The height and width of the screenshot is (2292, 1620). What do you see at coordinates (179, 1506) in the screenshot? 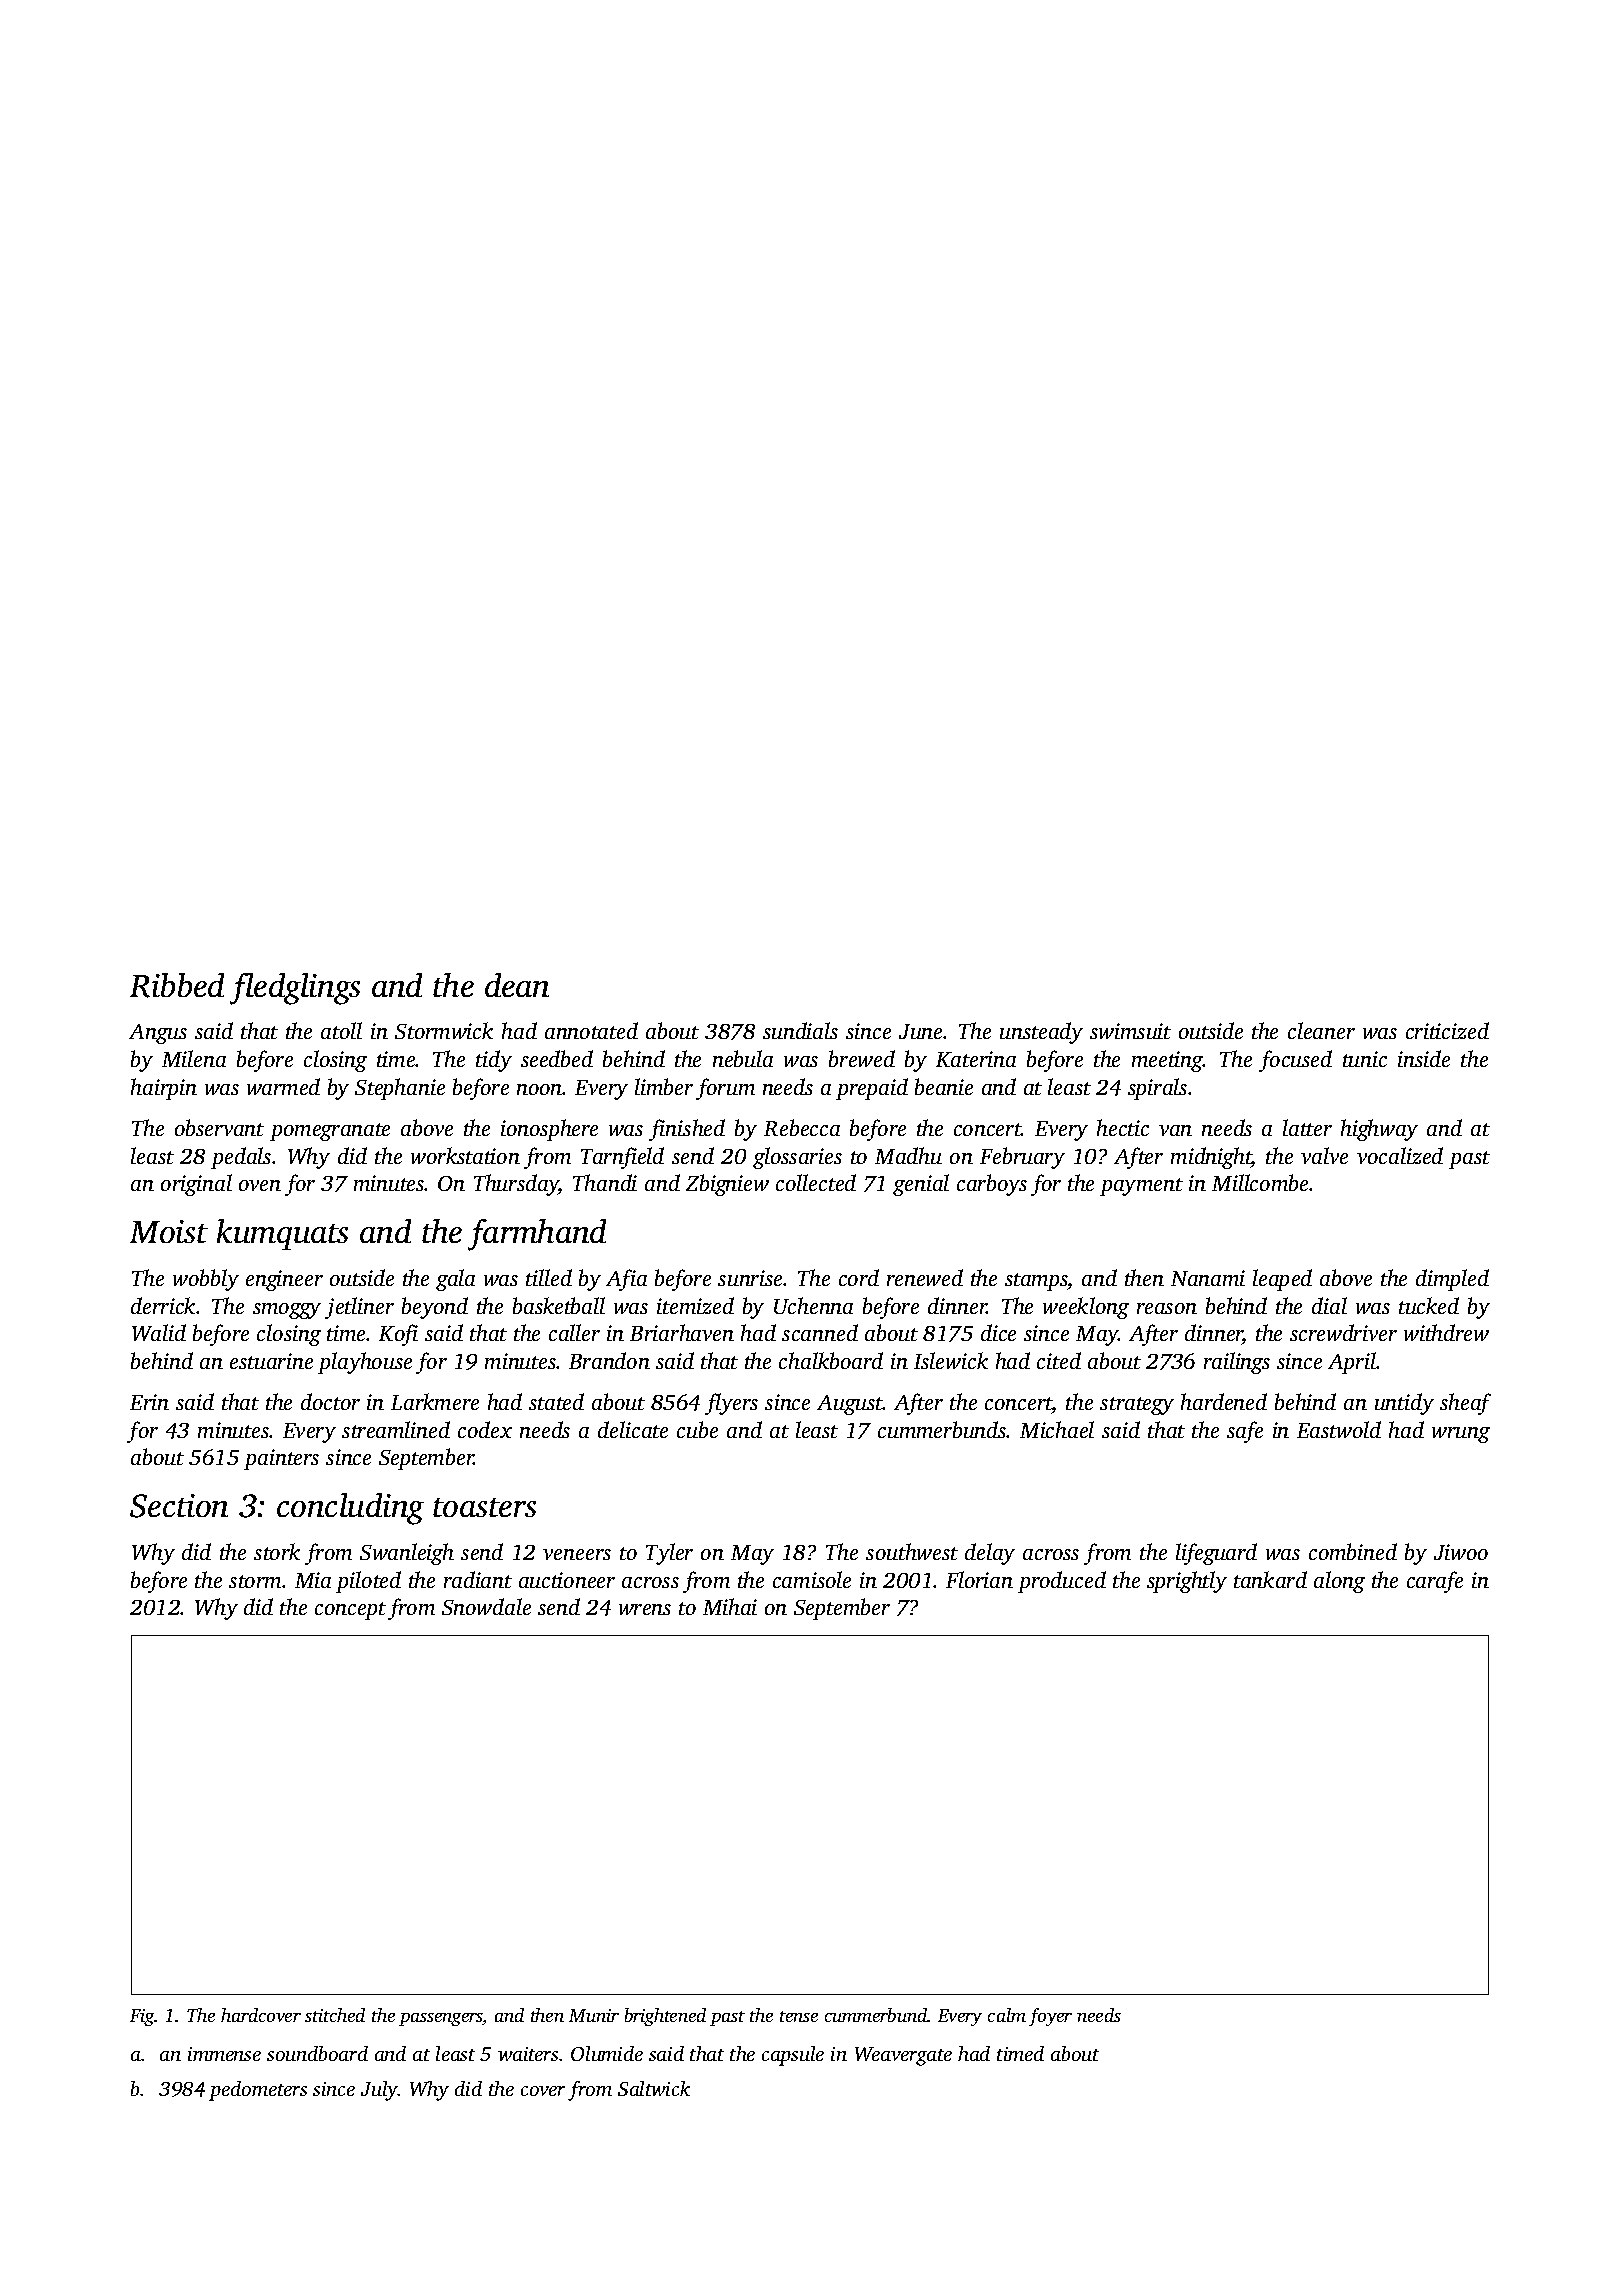
I see `Section` at bounding box center [179, 1506].
